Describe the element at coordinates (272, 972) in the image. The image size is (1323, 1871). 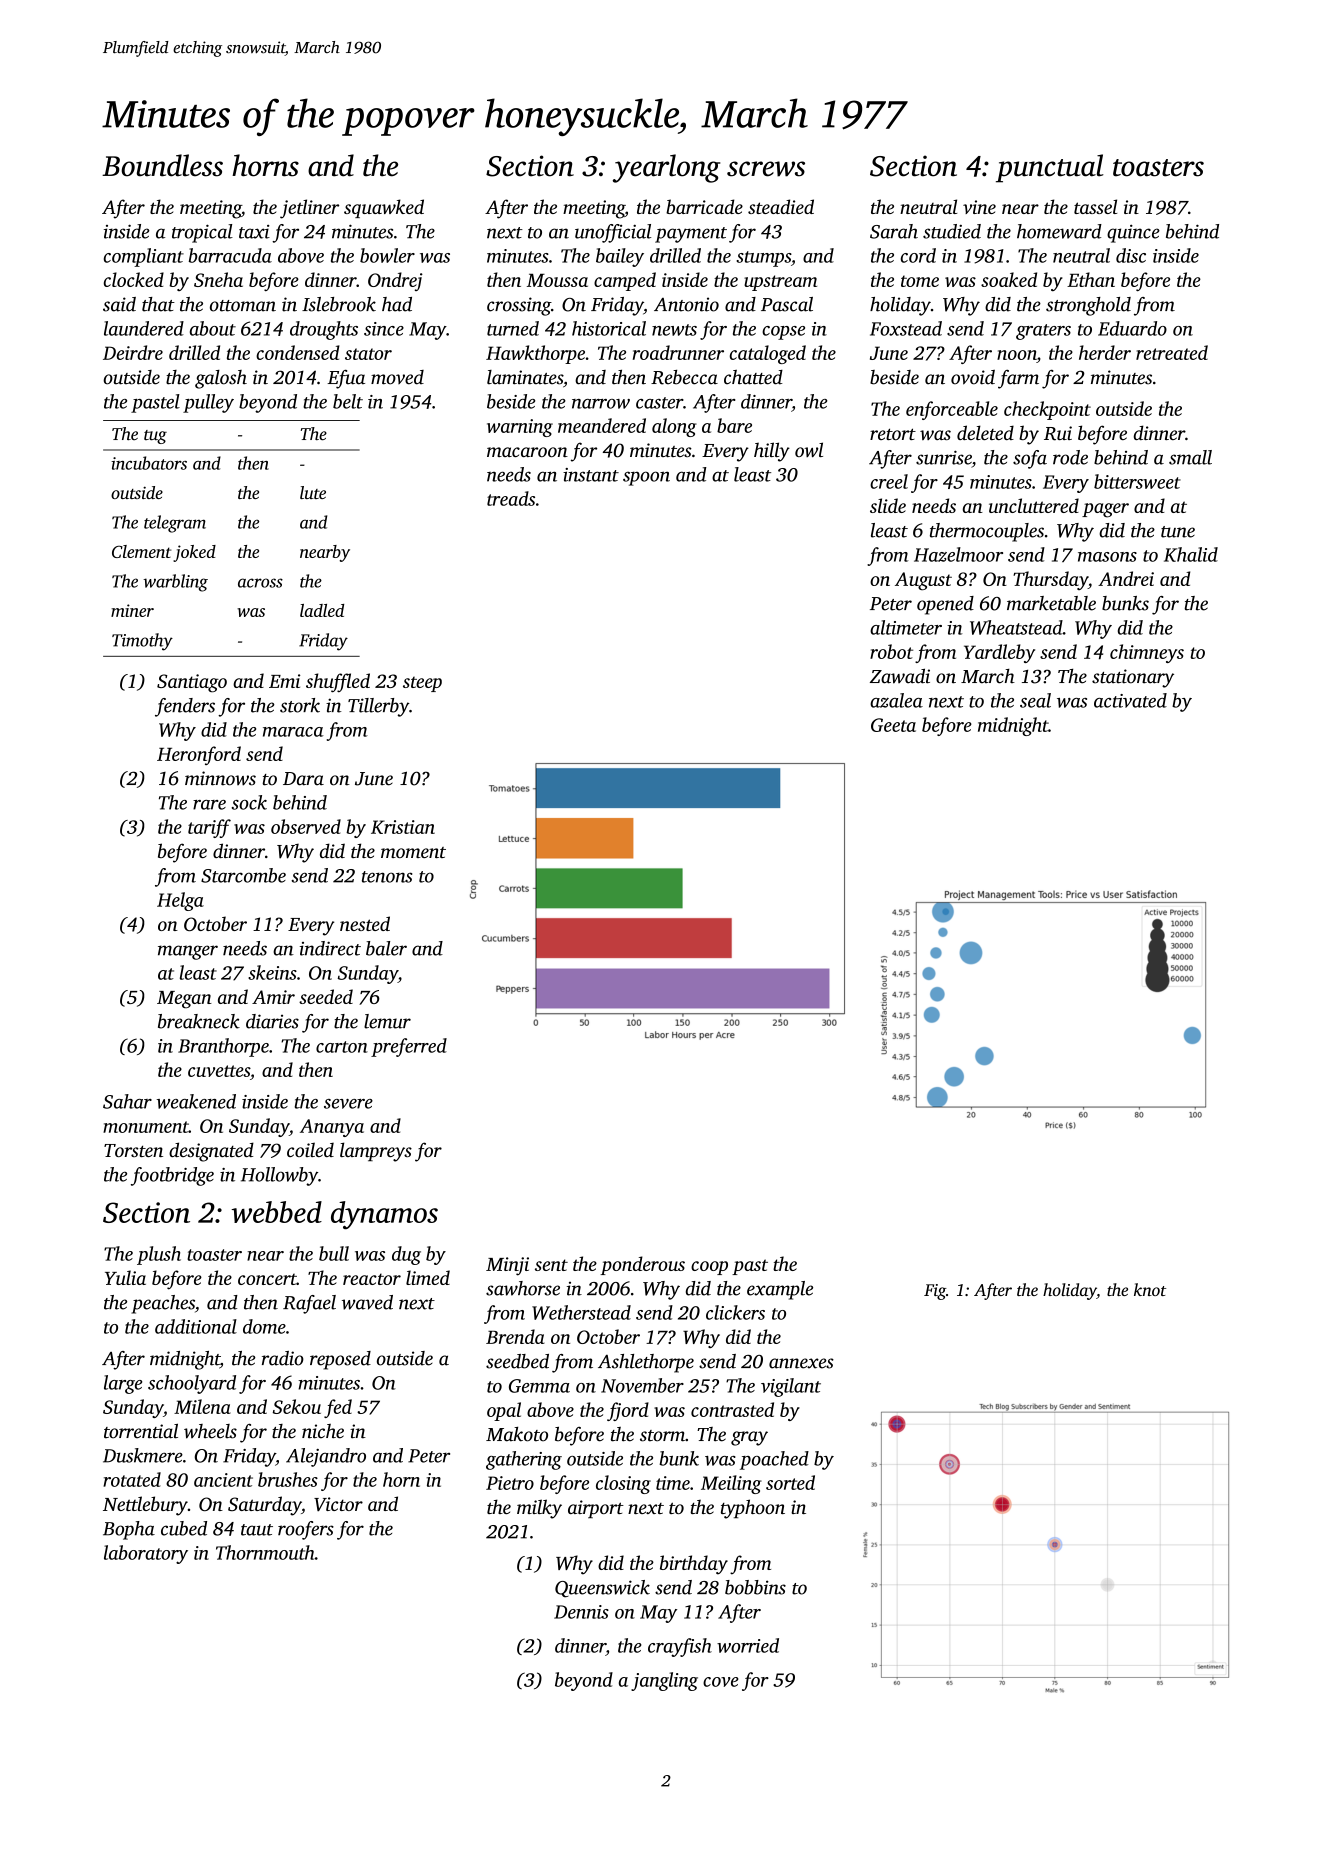
I see `skeins` at that location.
